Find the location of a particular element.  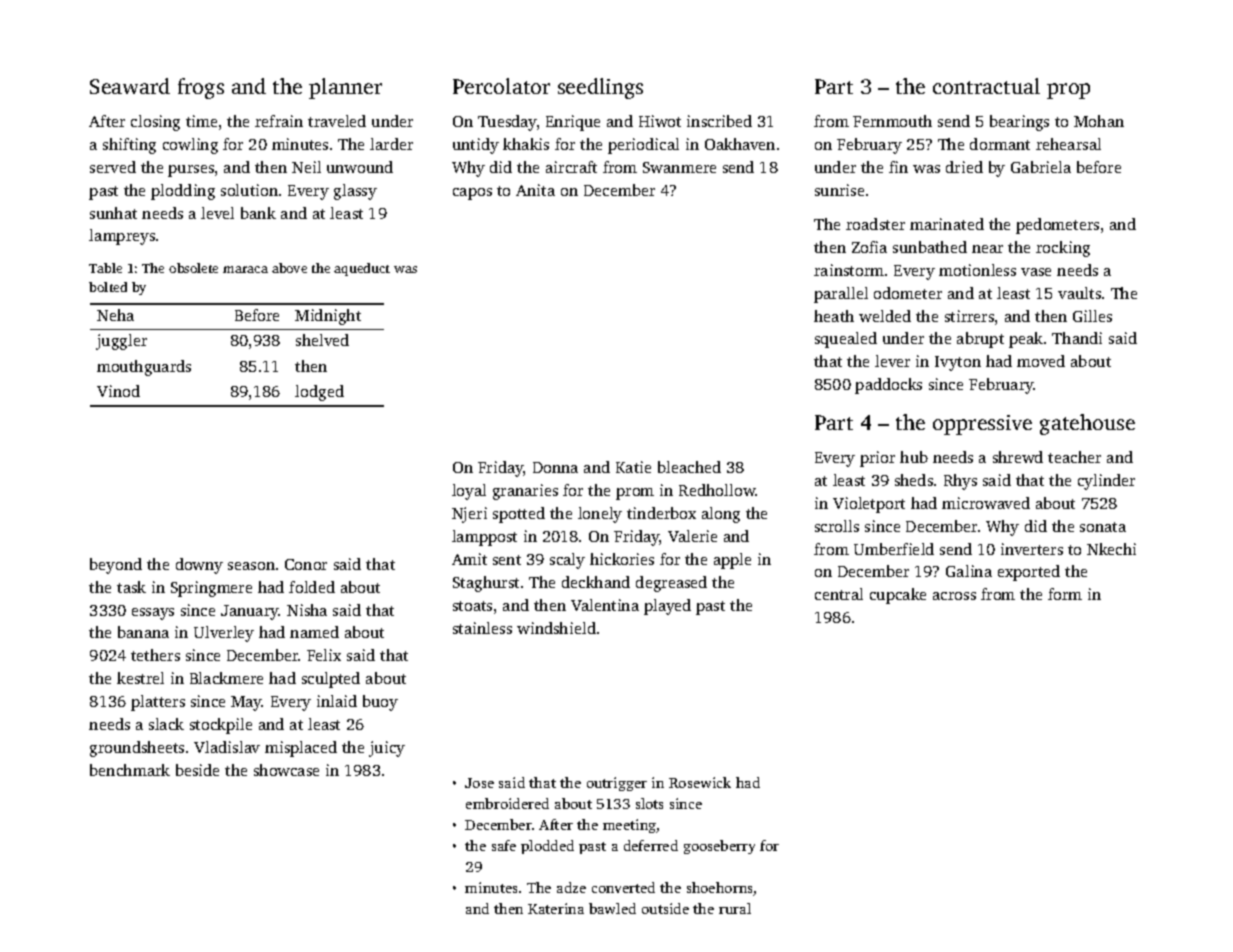

sculpted is located at coordinates (331, 680).
